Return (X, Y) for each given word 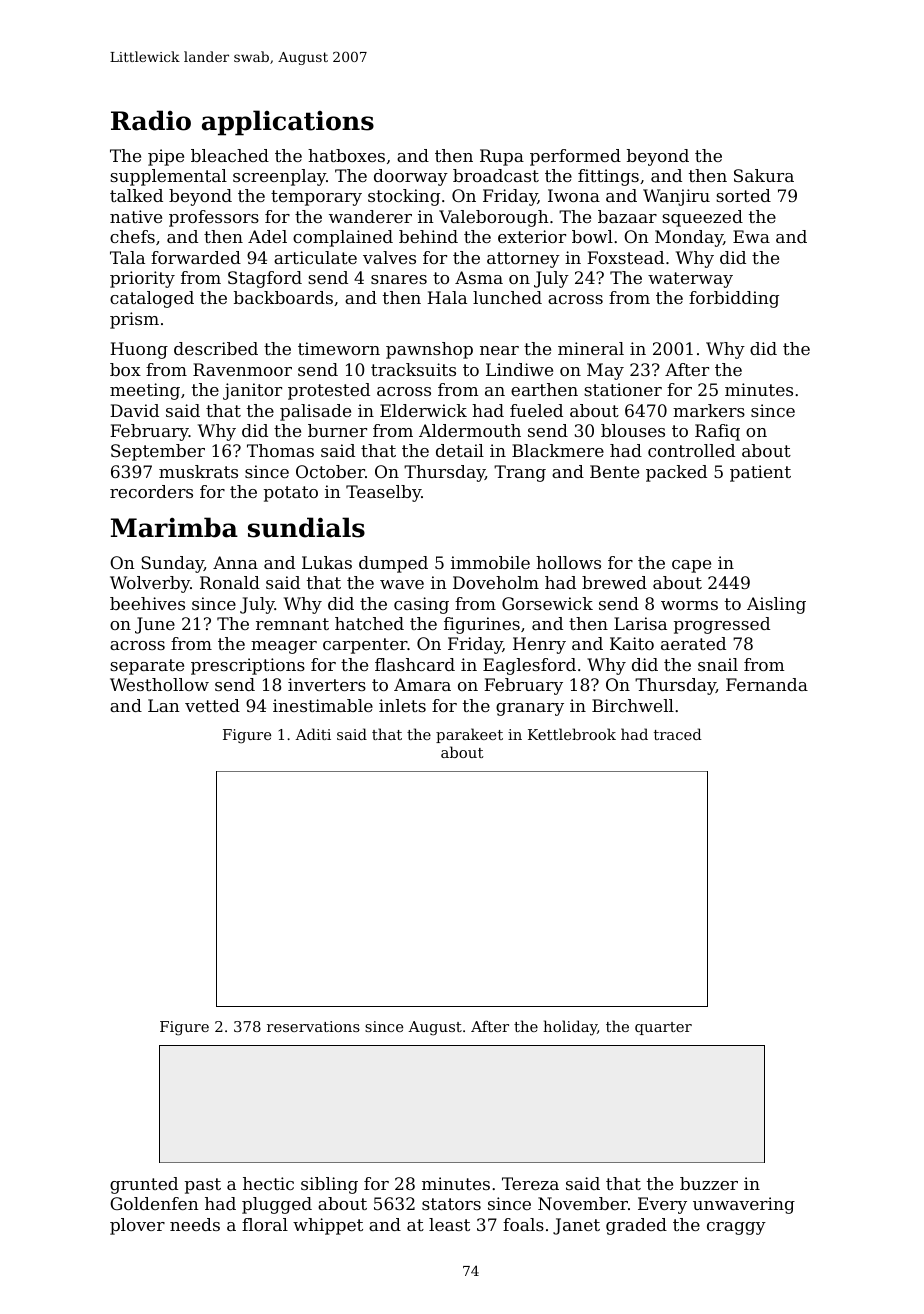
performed (575, 157)
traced (678, 734)
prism (134, 320)
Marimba (174, 527)
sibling (329, 1185)
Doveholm (496, 582)
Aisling (776, 605)
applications (288, 123)
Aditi (313, 734)
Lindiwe (519, 369)
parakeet (469, 735)
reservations (313, 1026)
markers (709, 410)
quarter (663, 1028)
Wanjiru (676, 197)
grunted (144, 1185)
